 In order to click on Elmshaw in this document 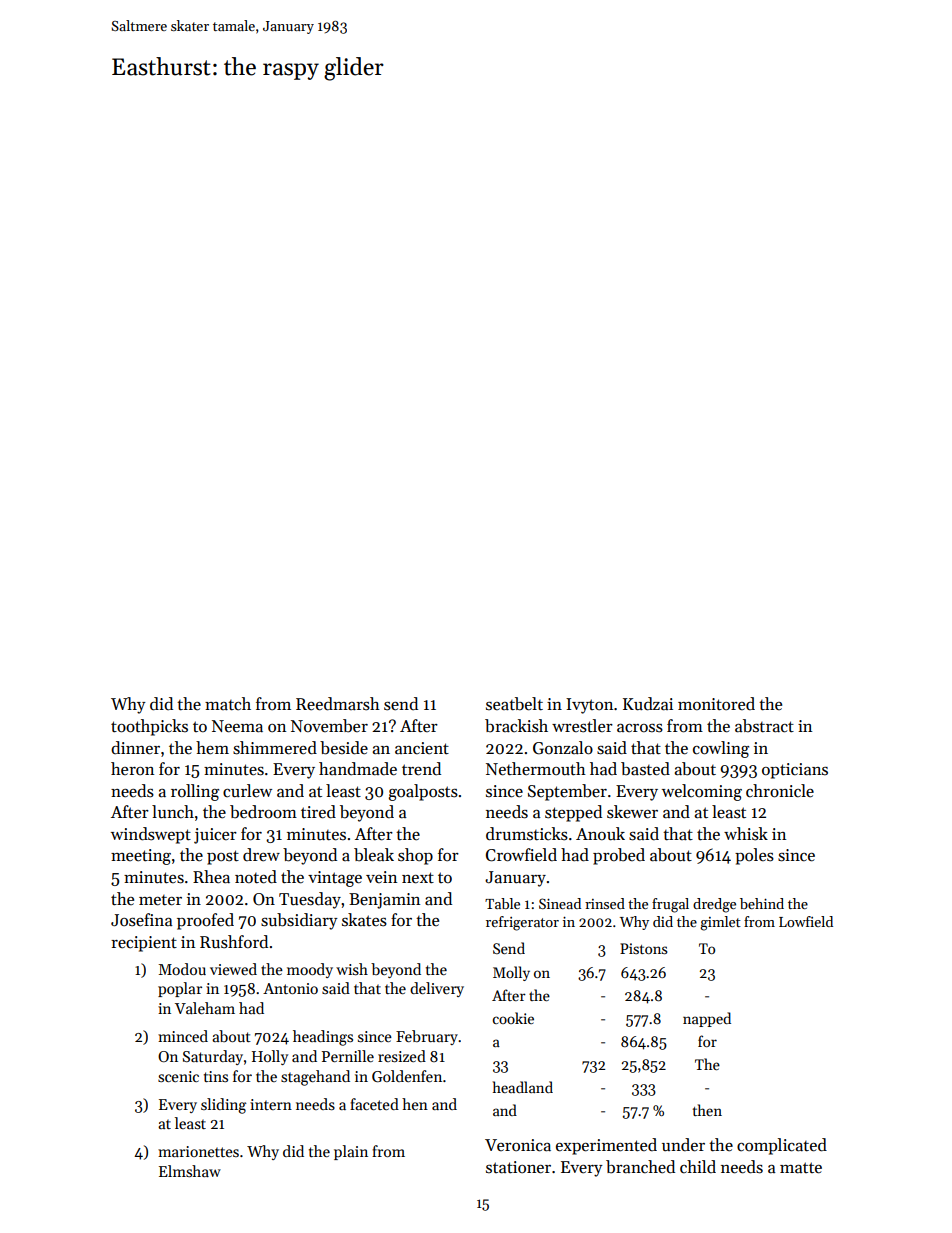, I will do `click(190, 1171)`.
